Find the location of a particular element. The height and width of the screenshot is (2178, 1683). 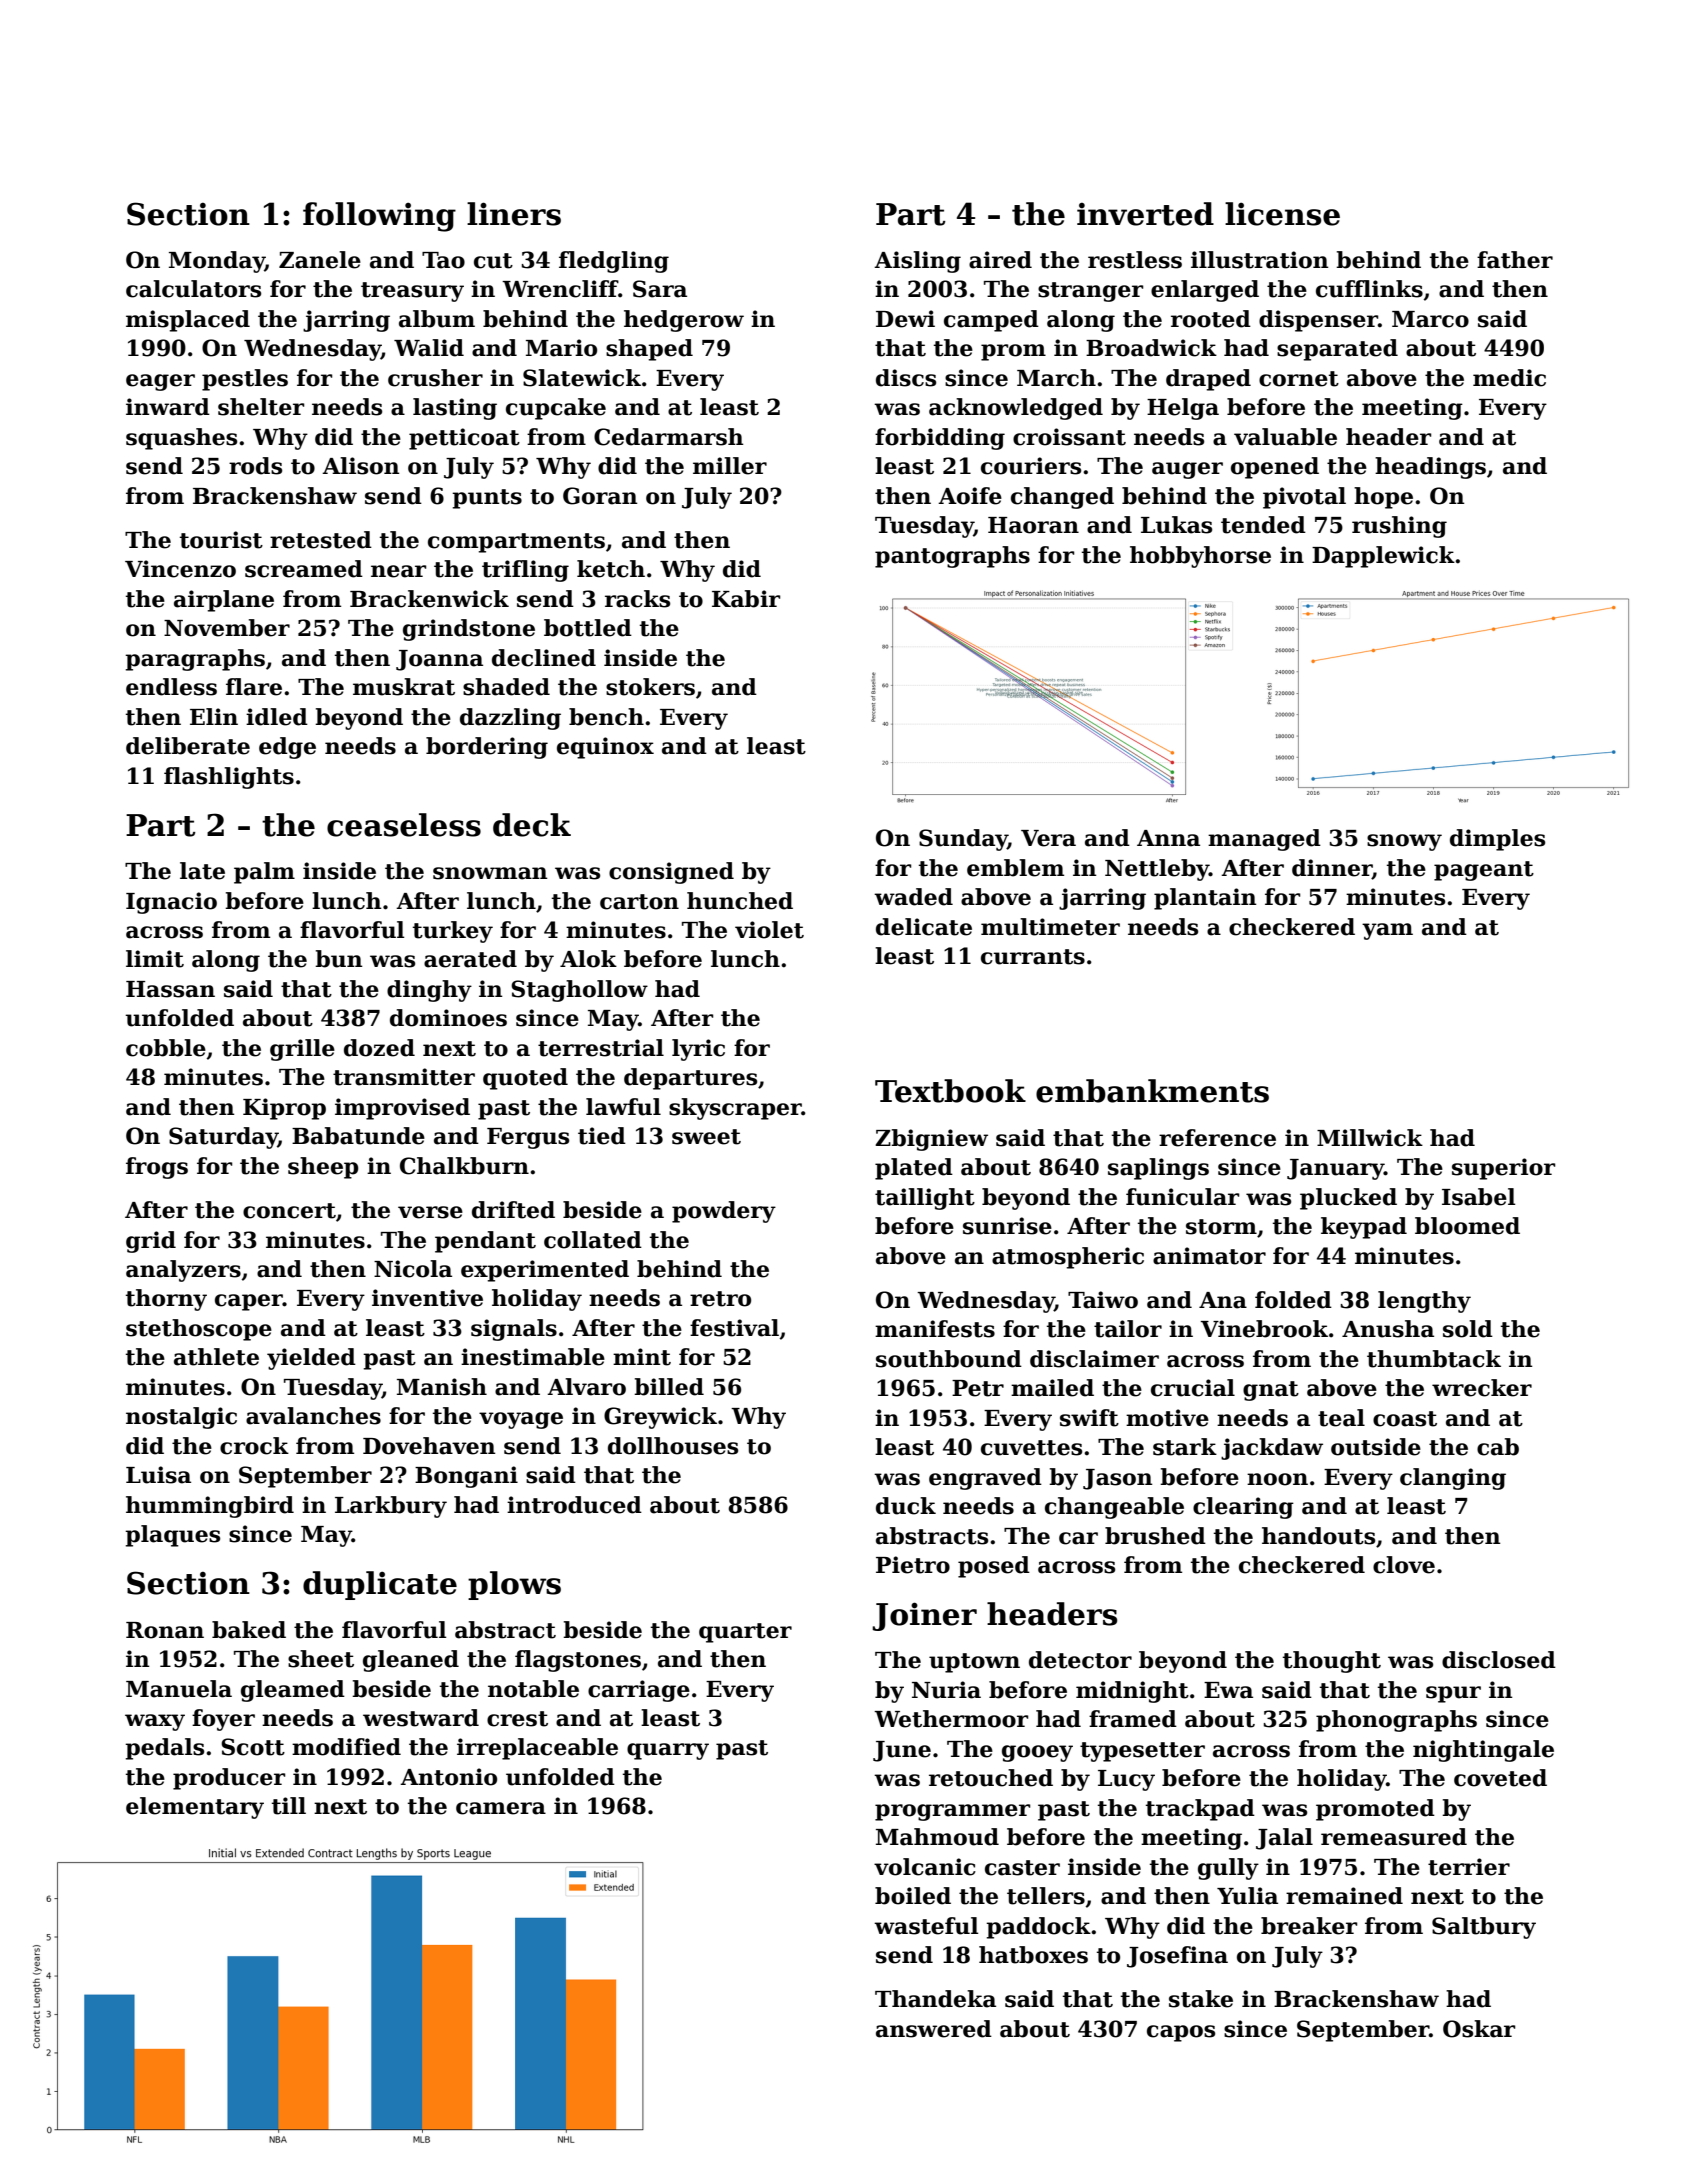

calculators is located at coordinates (193, 289).
